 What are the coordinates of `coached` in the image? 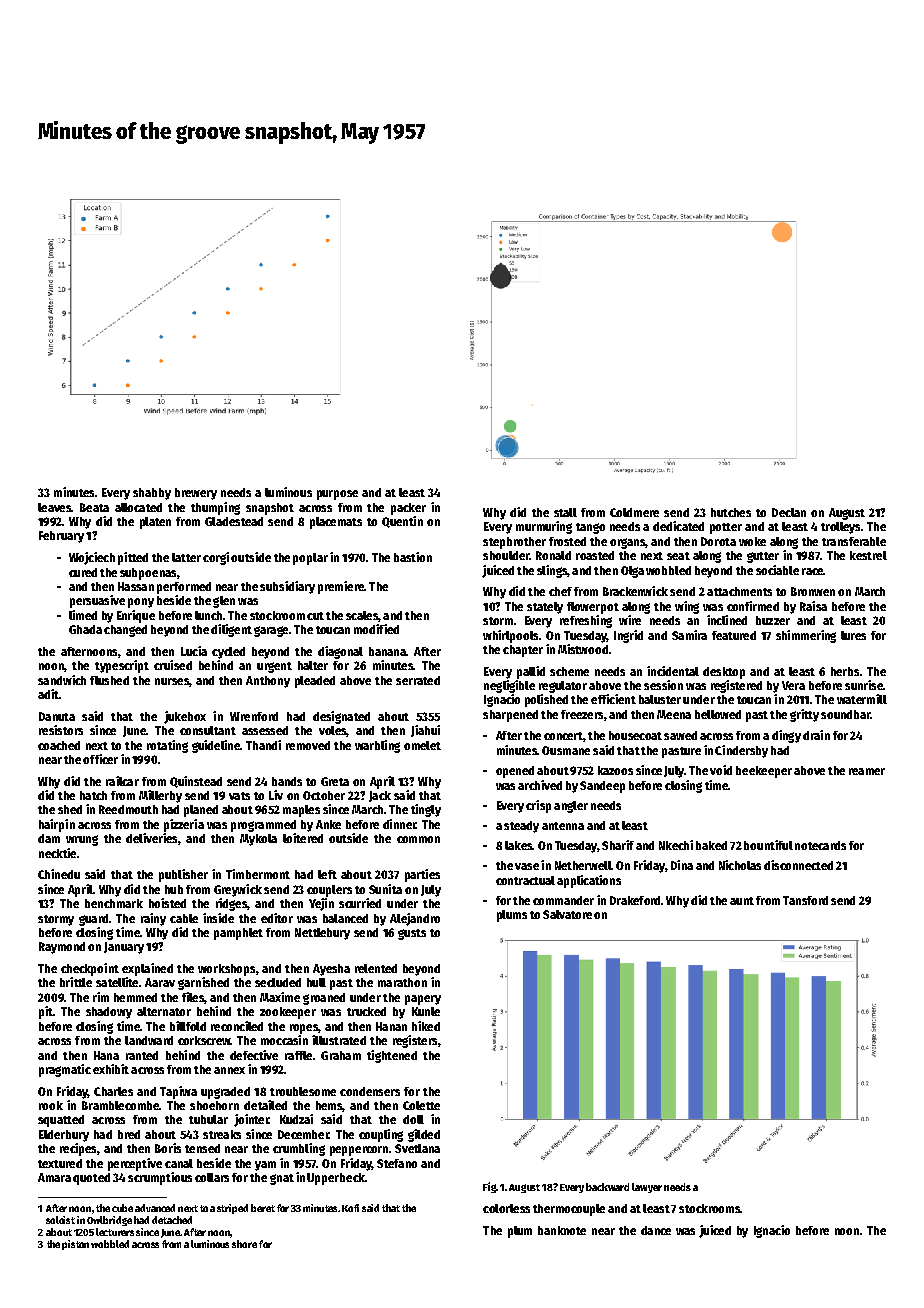 It's located at (59, 745).
